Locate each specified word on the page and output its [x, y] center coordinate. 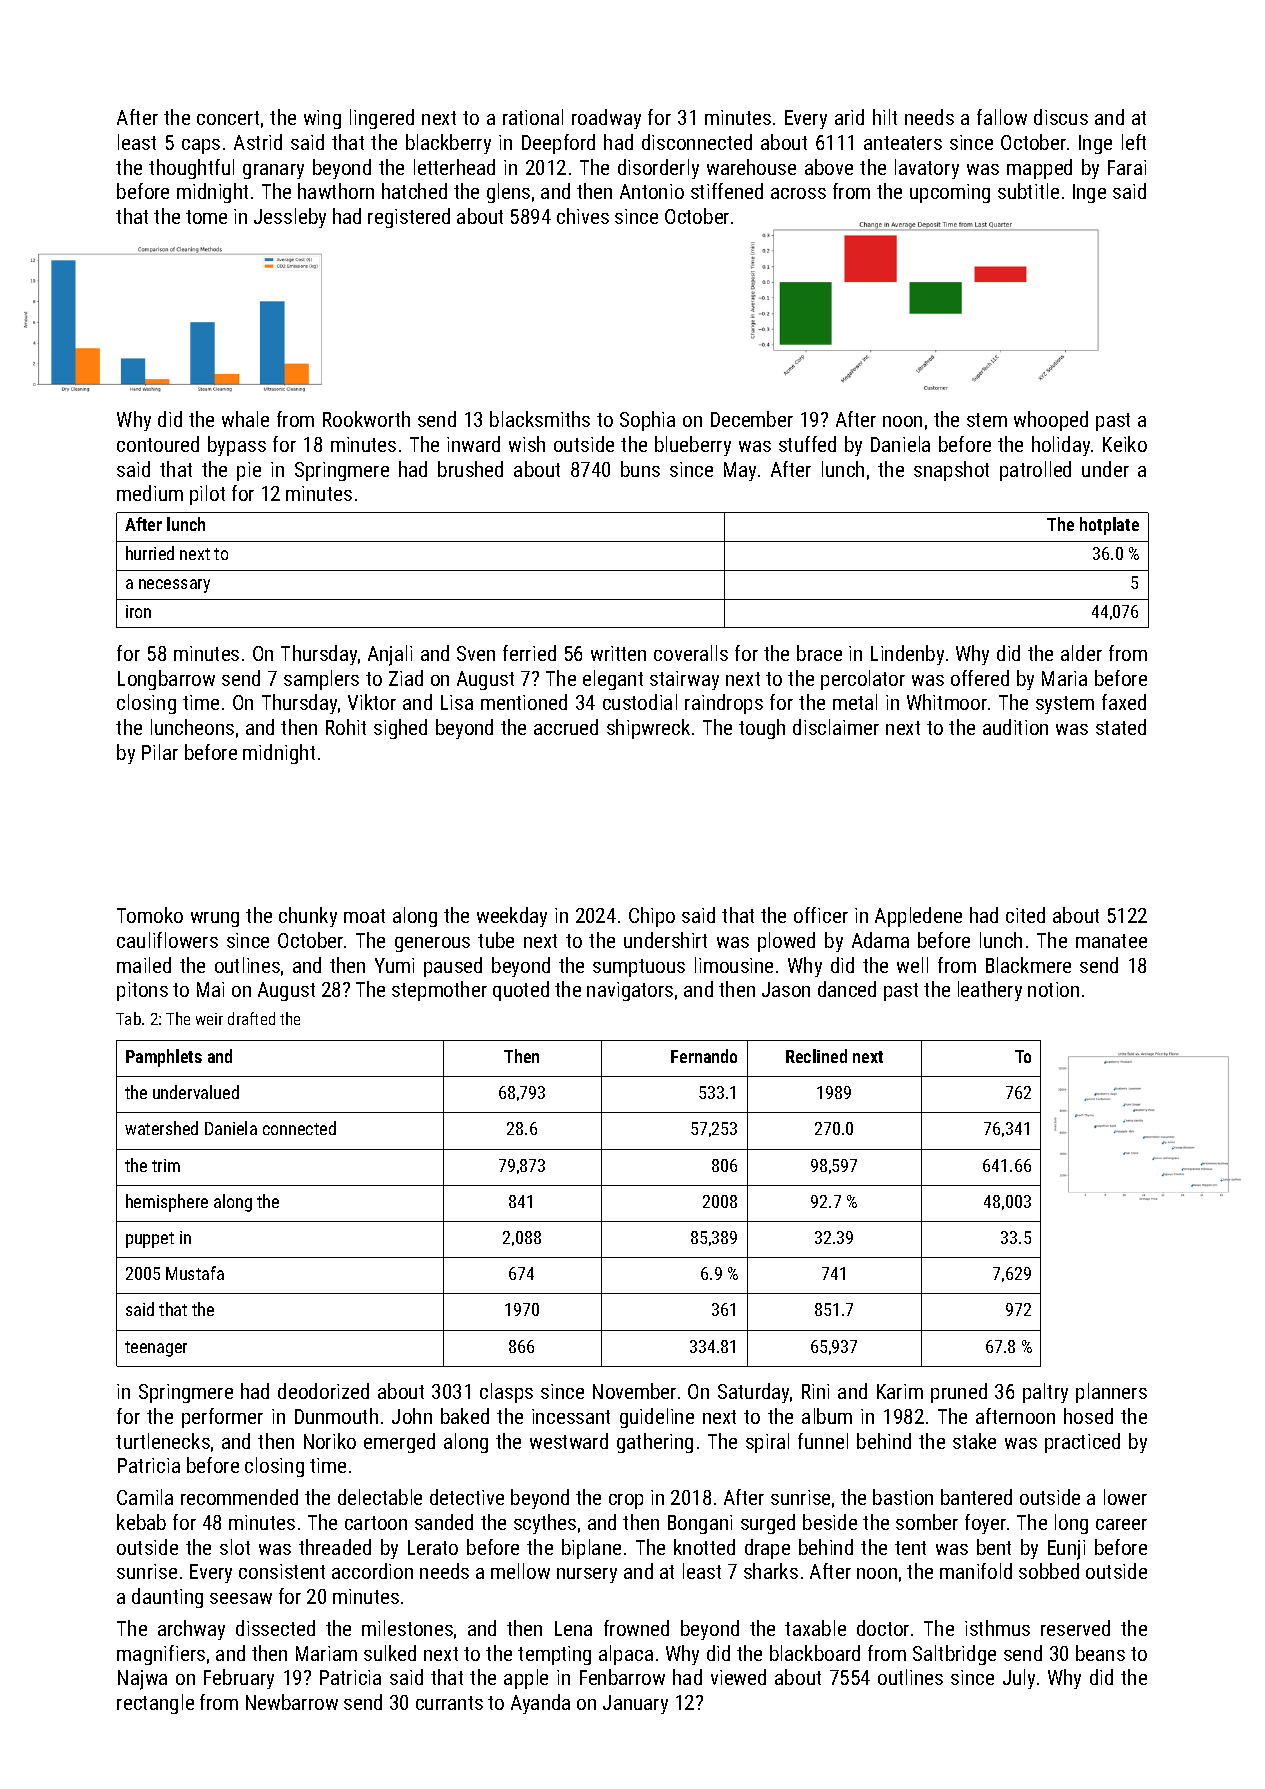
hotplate [1109, 526]
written [618, 653]
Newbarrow [292, 1702]
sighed [400, 729]
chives [583, 216]
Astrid [258, 142]
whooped [1051, 421]
